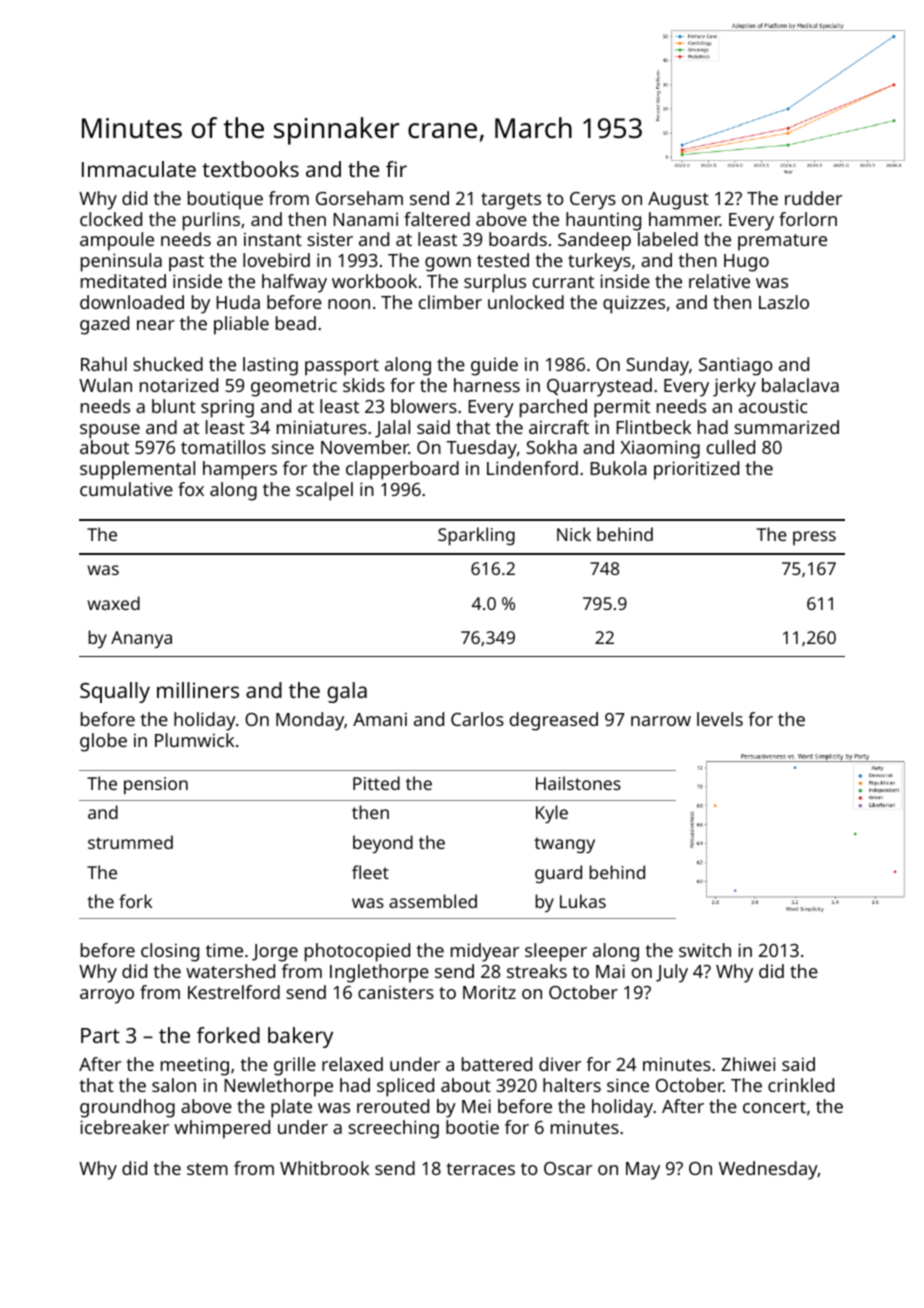 The height and width of the screenshot is (1308, 924). Describe the element at coordinates (127, 1108) in the screenshot. I see `groundhog` at that location.
